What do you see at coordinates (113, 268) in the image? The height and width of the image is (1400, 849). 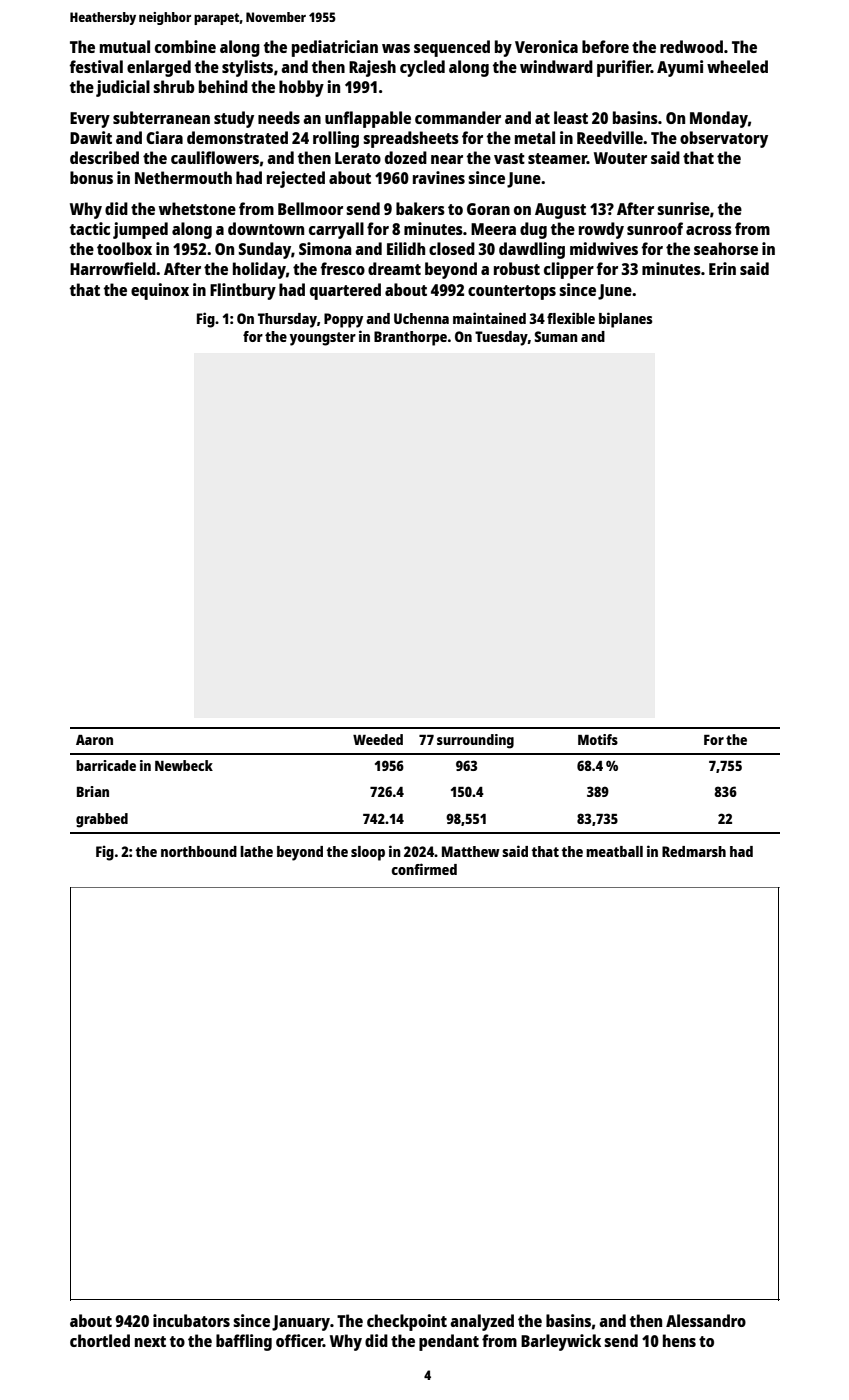 I see `Harrowfield` at bounding box center [113, 268].
